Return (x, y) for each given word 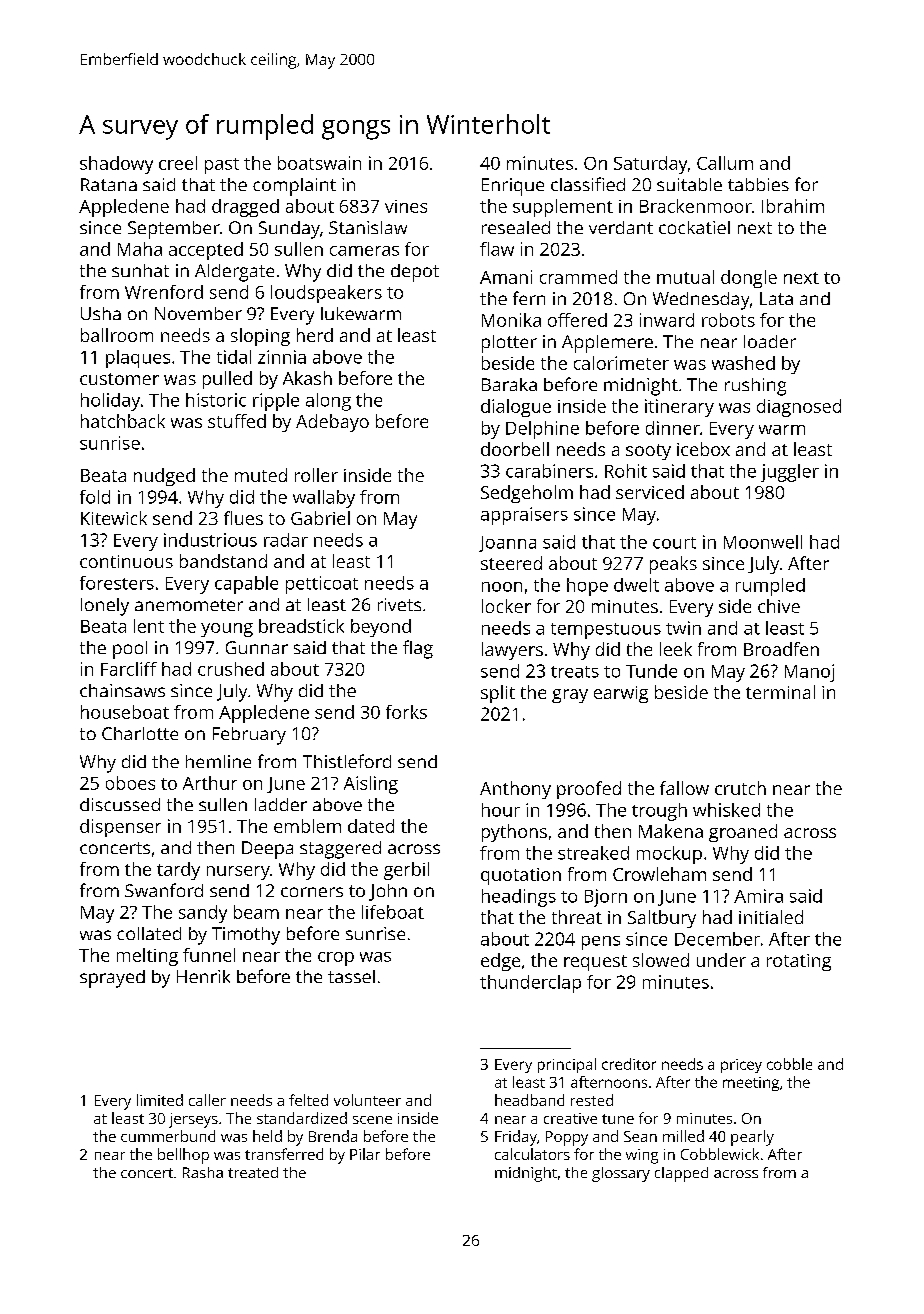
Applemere (607, 344)
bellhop (183, 1156)
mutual (685, 277)
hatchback (123, 421)
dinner (673, 428)
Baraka (509, 384)
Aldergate (234, 273)
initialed (771, 917)
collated (149, 933)
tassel (351, 976)
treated (253, 1172)
